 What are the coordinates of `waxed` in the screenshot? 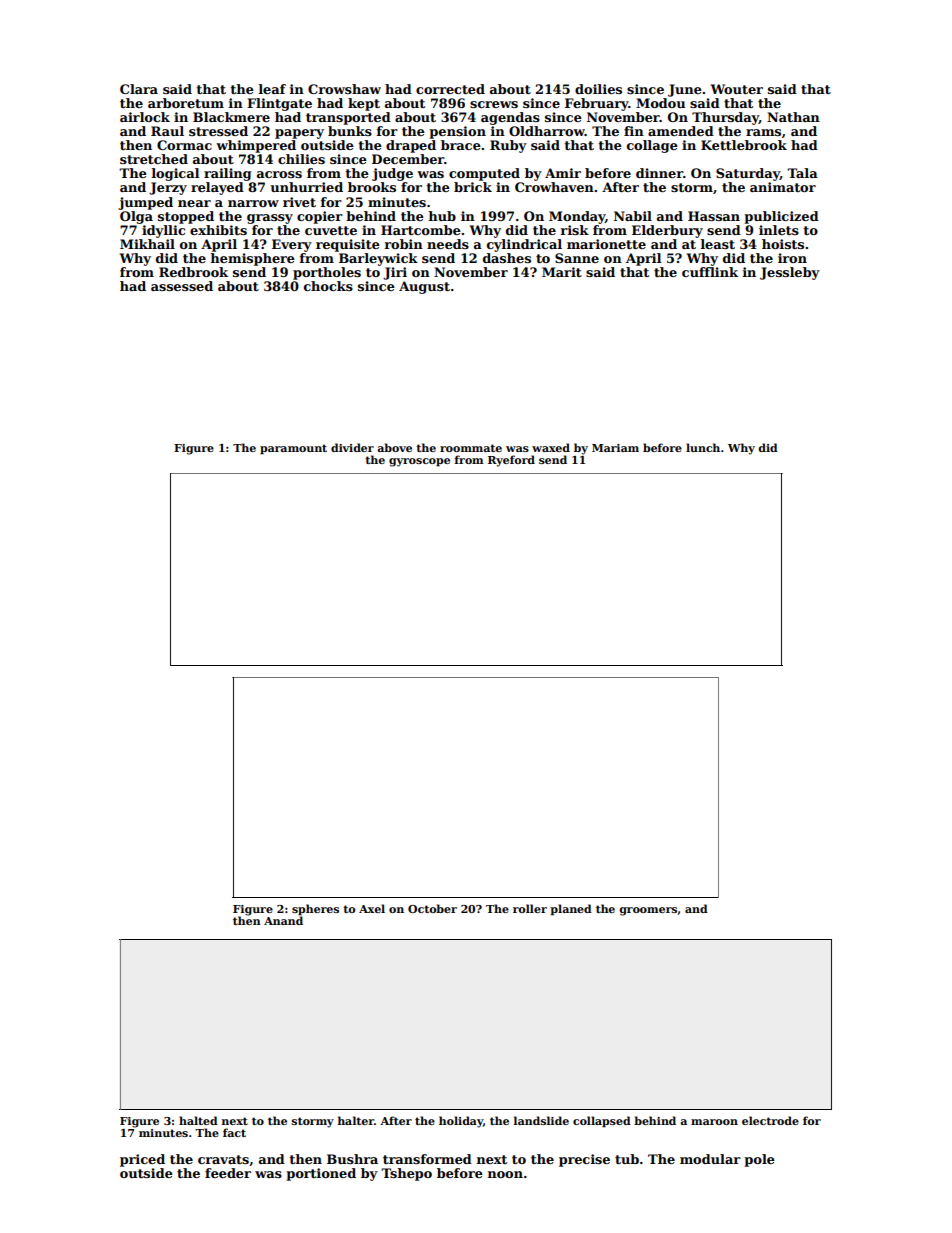 It's located at (551, 447).
